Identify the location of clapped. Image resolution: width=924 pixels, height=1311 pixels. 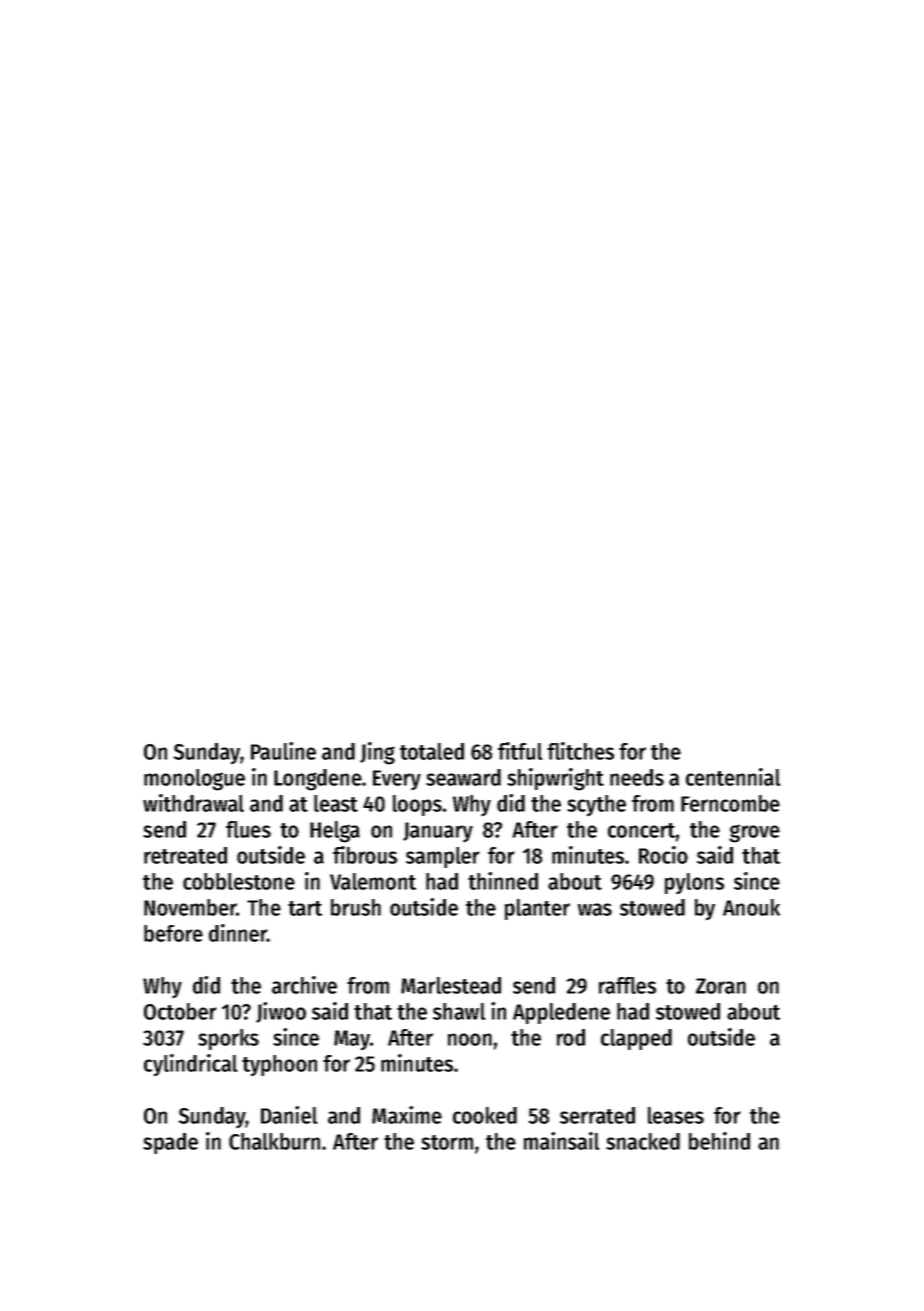
(636, 1039).
